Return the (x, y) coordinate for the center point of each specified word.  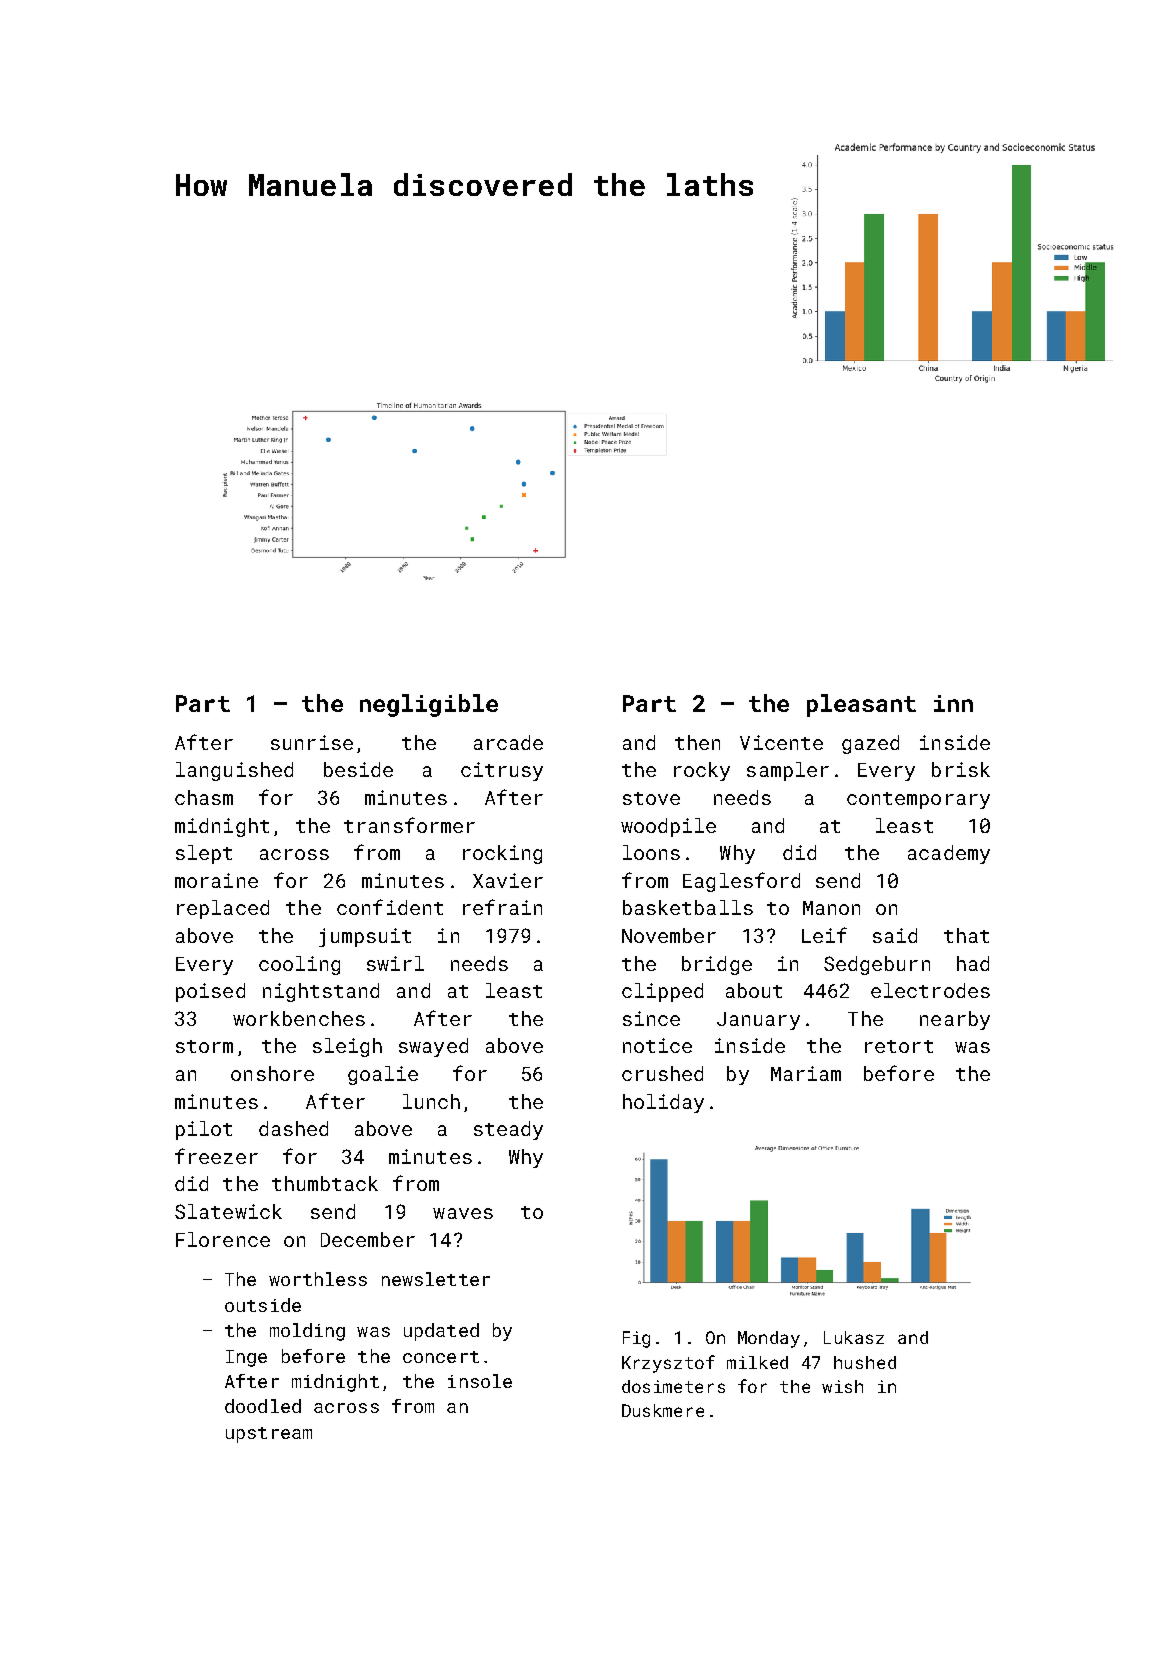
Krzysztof (668, 1364)
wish (842, 1386)
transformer (409, 825)
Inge (246, 1358)
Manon (831, 908)
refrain (502, 907)
